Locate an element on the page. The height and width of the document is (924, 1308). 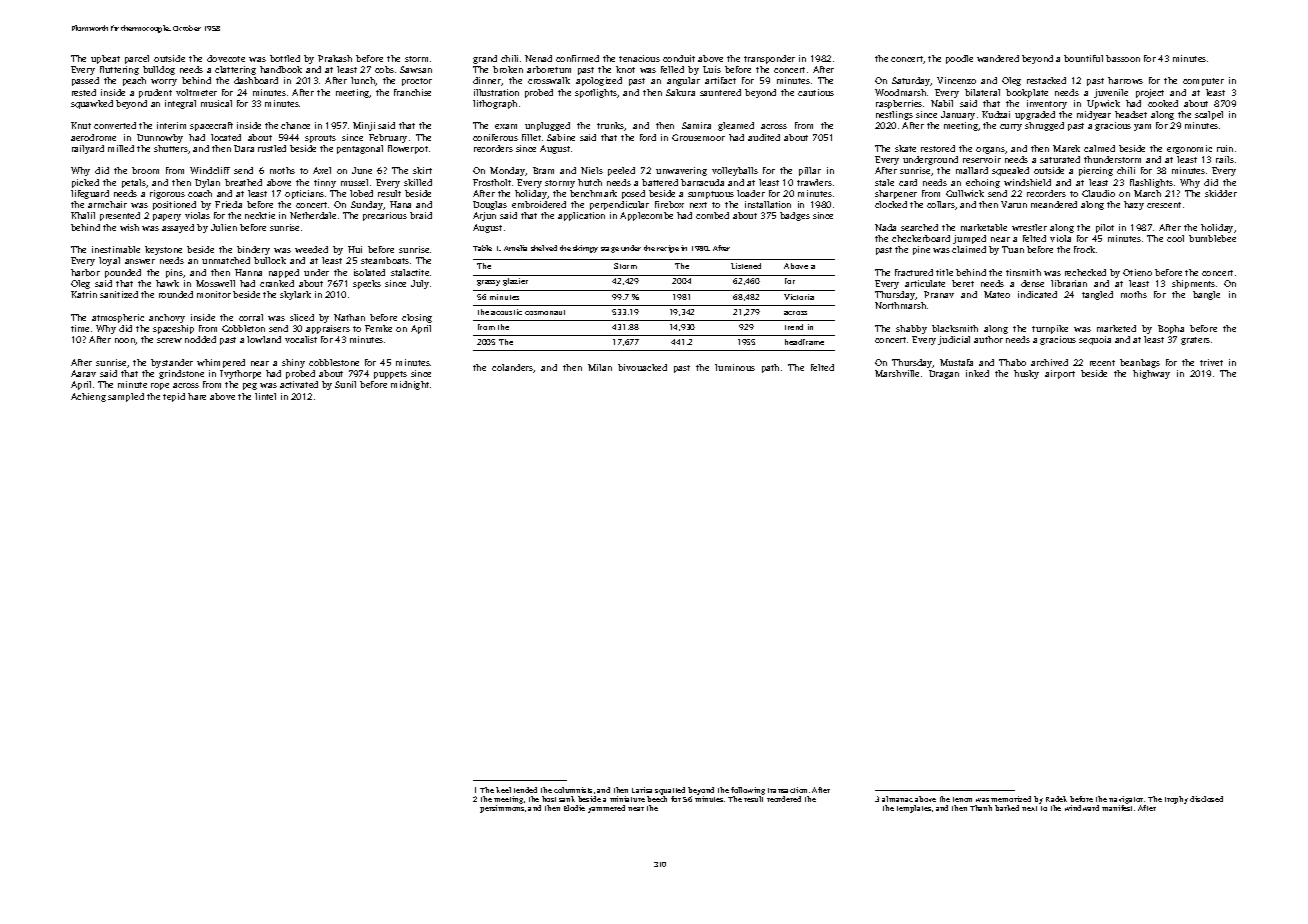
wandered is located at coordinates (998, 58).
